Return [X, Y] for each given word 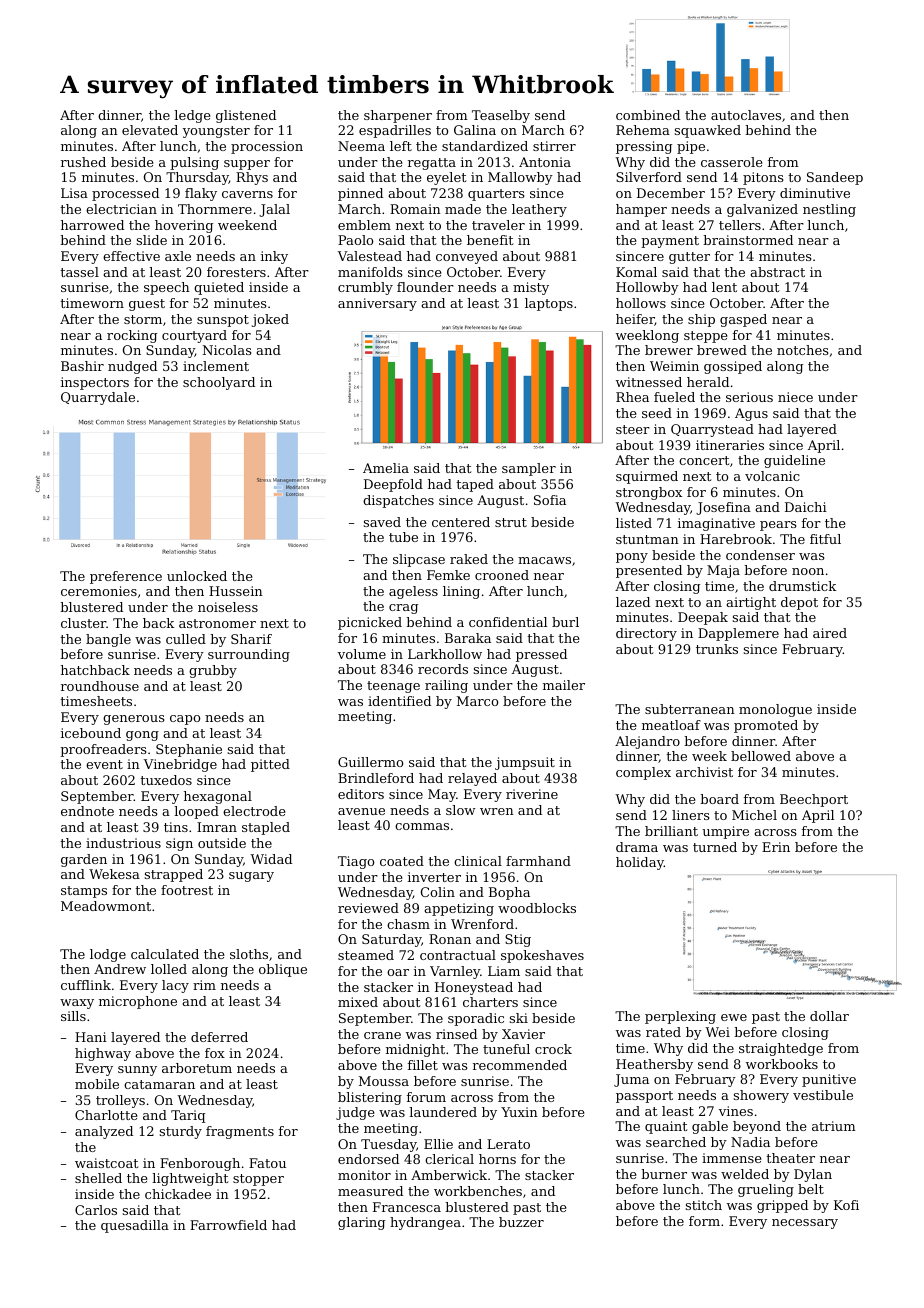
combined [648, 115]
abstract [777, 272]
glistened [246, 116]
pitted [270, 765]
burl [565, 622]
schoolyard [219, 383]
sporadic [476, 1019]
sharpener [398, 116]
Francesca [407, 1207]
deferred [219, 1037]
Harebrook [736, 539]
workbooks [782, 1064]
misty [531, 288]
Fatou [267, 1163]
